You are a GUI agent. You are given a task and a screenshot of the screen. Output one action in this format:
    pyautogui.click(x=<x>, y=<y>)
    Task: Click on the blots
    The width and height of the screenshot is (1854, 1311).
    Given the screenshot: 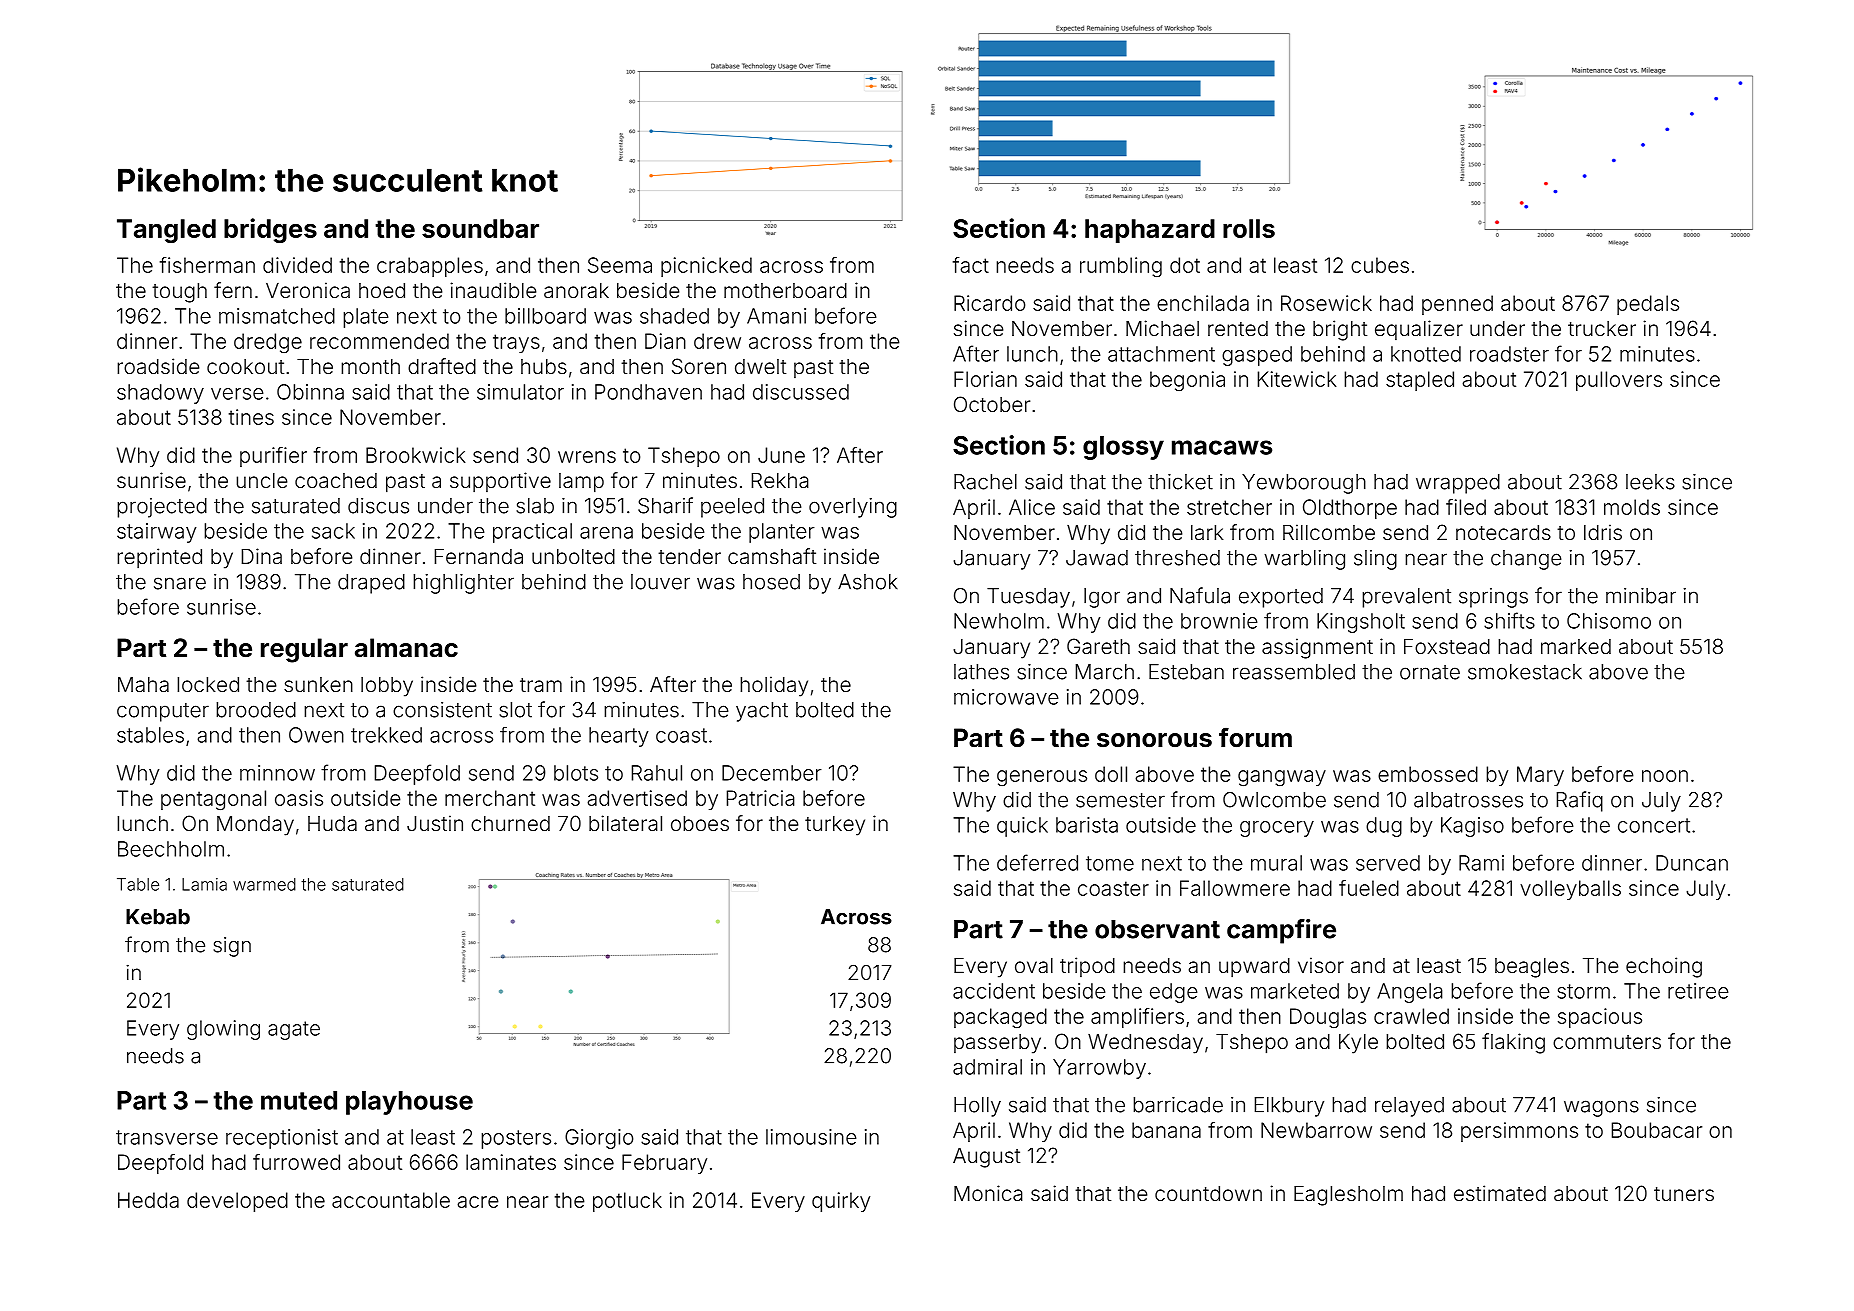 What is the action you would take?
    pyautogui.click(x=576, y=773)
